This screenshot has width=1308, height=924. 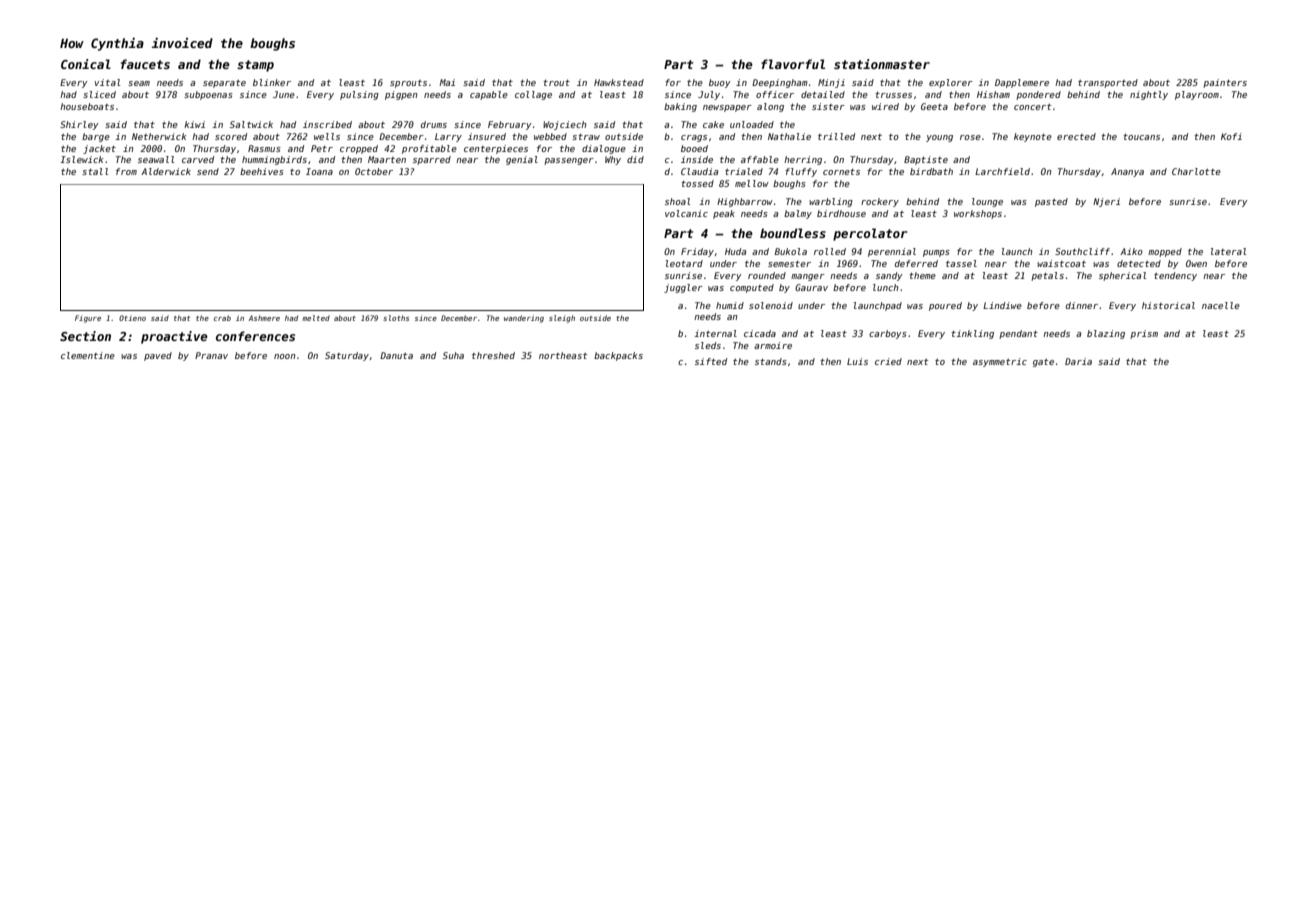 What do you see at coordinates (752, 288) in the screenshot?
I see `computed` at bounding box center [752, 288].
